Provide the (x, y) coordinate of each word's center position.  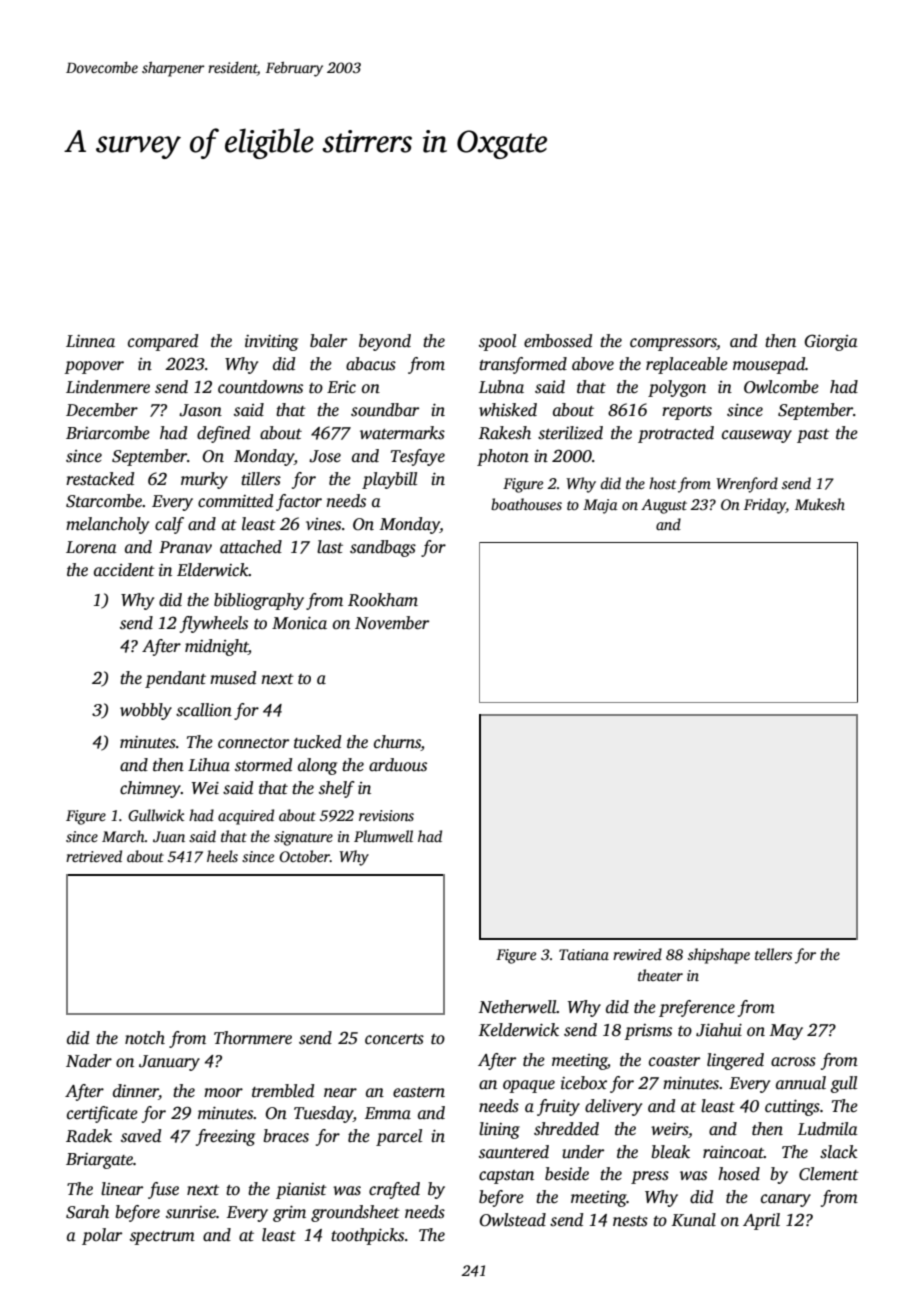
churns (397, 743)
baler (328, 341)
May (786, 1032)
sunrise (191, 1212)
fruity (558, 1107)
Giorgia (831, 342)
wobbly (146, 711)
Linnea (90, 341)
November (392, 623)
